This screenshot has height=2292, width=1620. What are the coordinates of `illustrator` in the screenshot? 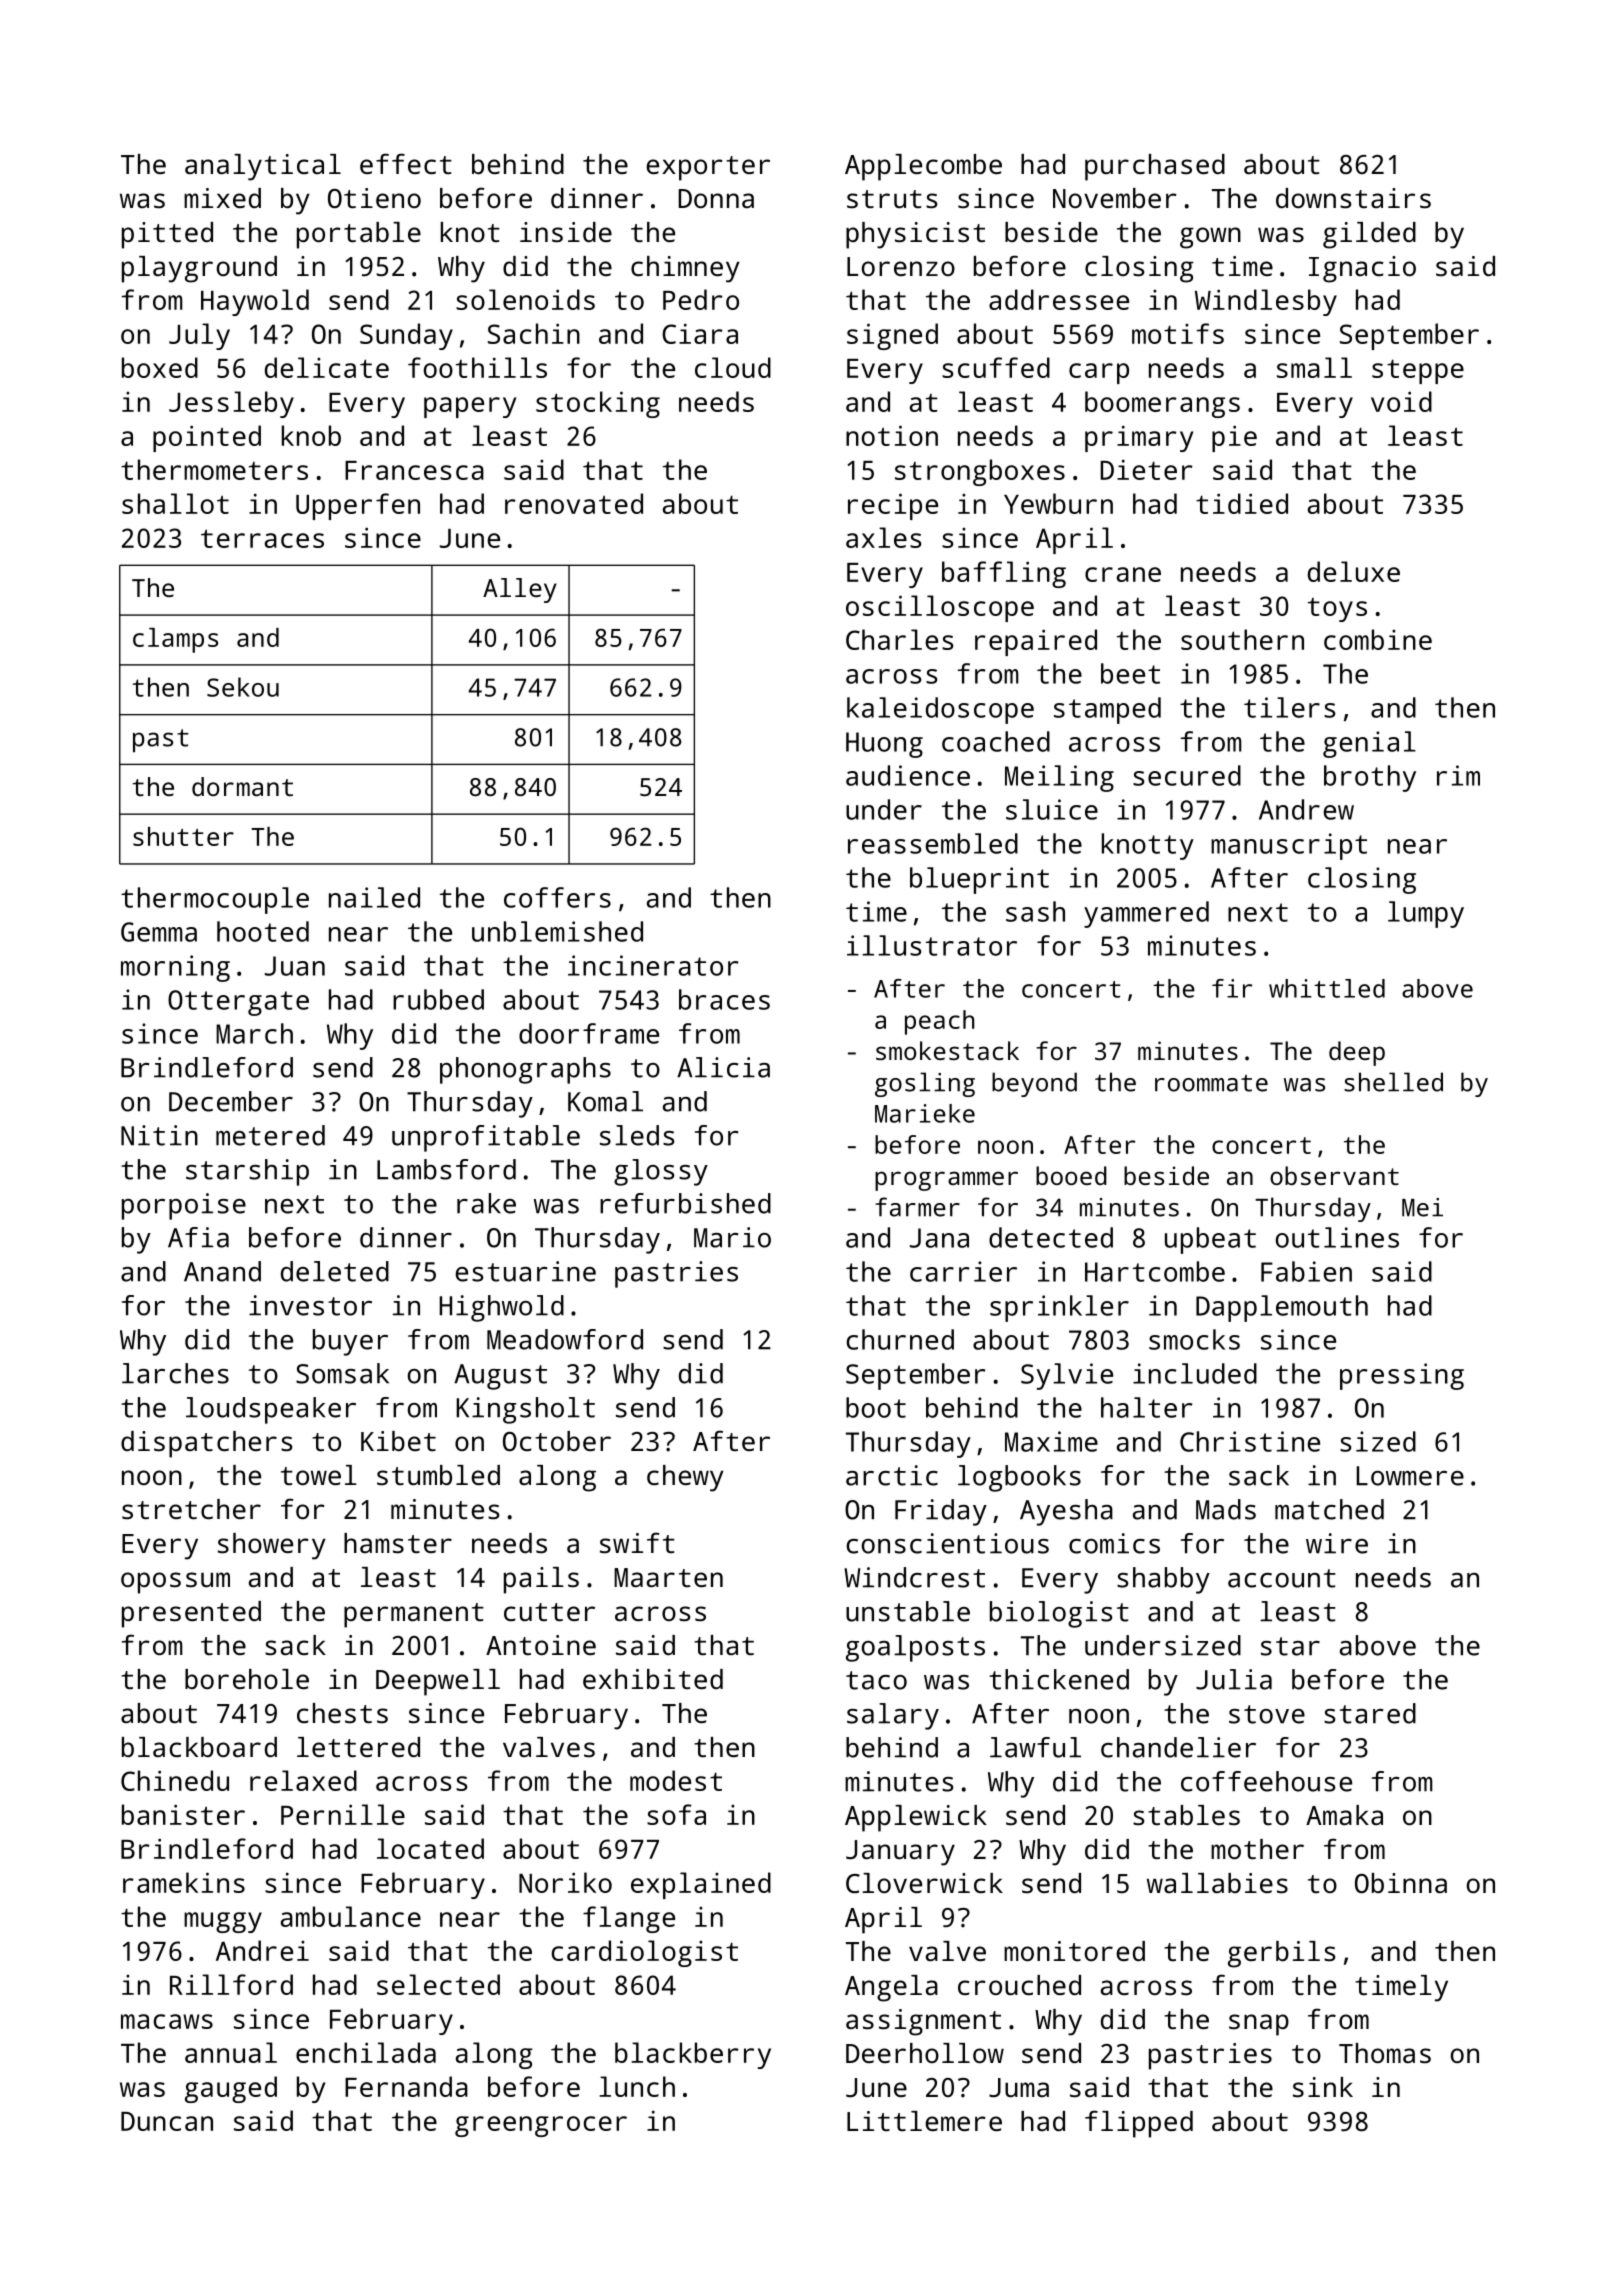 It's located at (932, 945).
